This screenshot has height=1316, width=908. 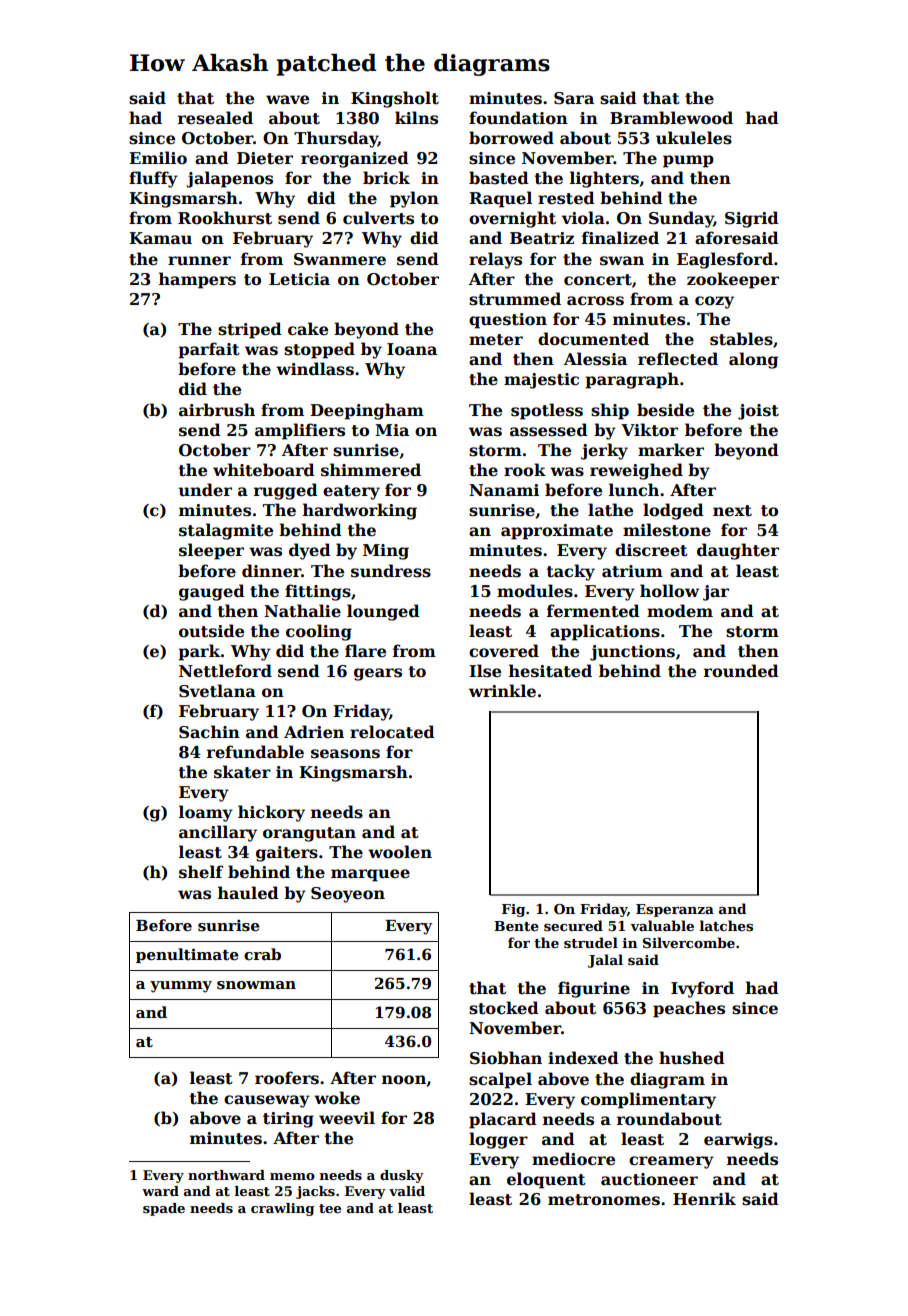 I want to click on Sunday, so click(x=681, y=219).
